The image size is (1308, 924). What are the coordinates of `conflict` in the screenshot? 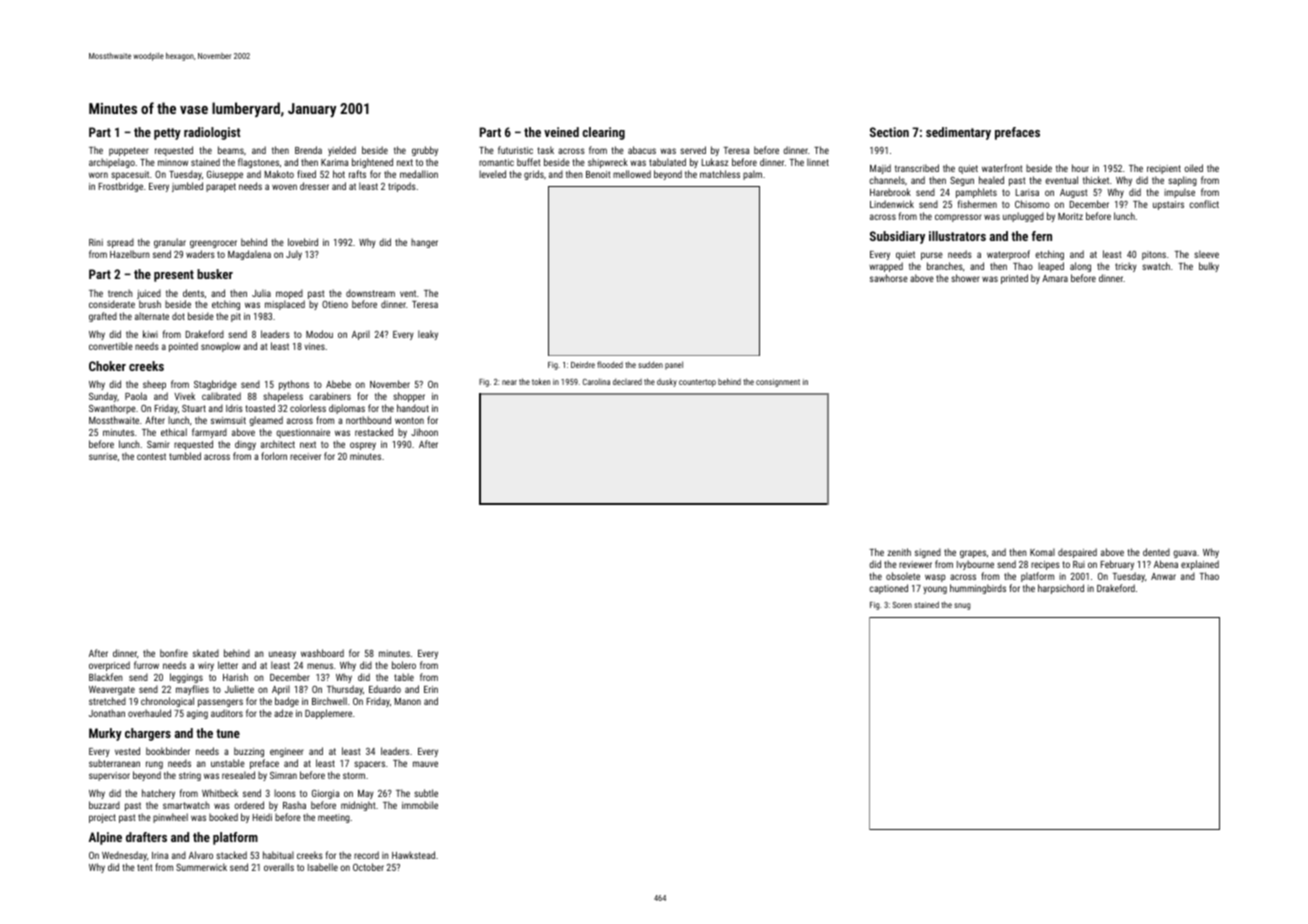 It's located at (1204, 204).
